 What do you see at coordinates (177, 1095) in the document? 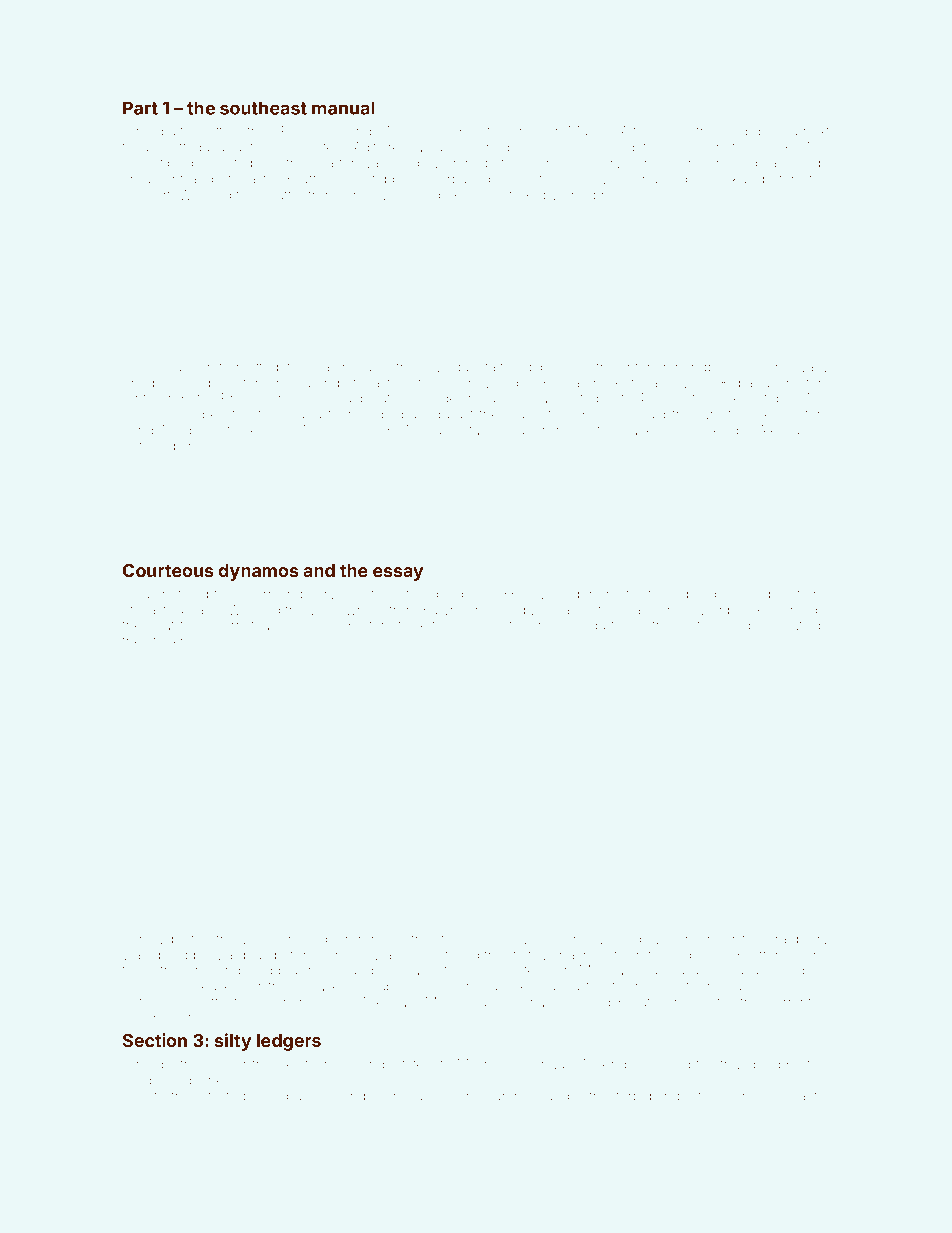
I see `fortress` at bounding box center [177, 1095].
